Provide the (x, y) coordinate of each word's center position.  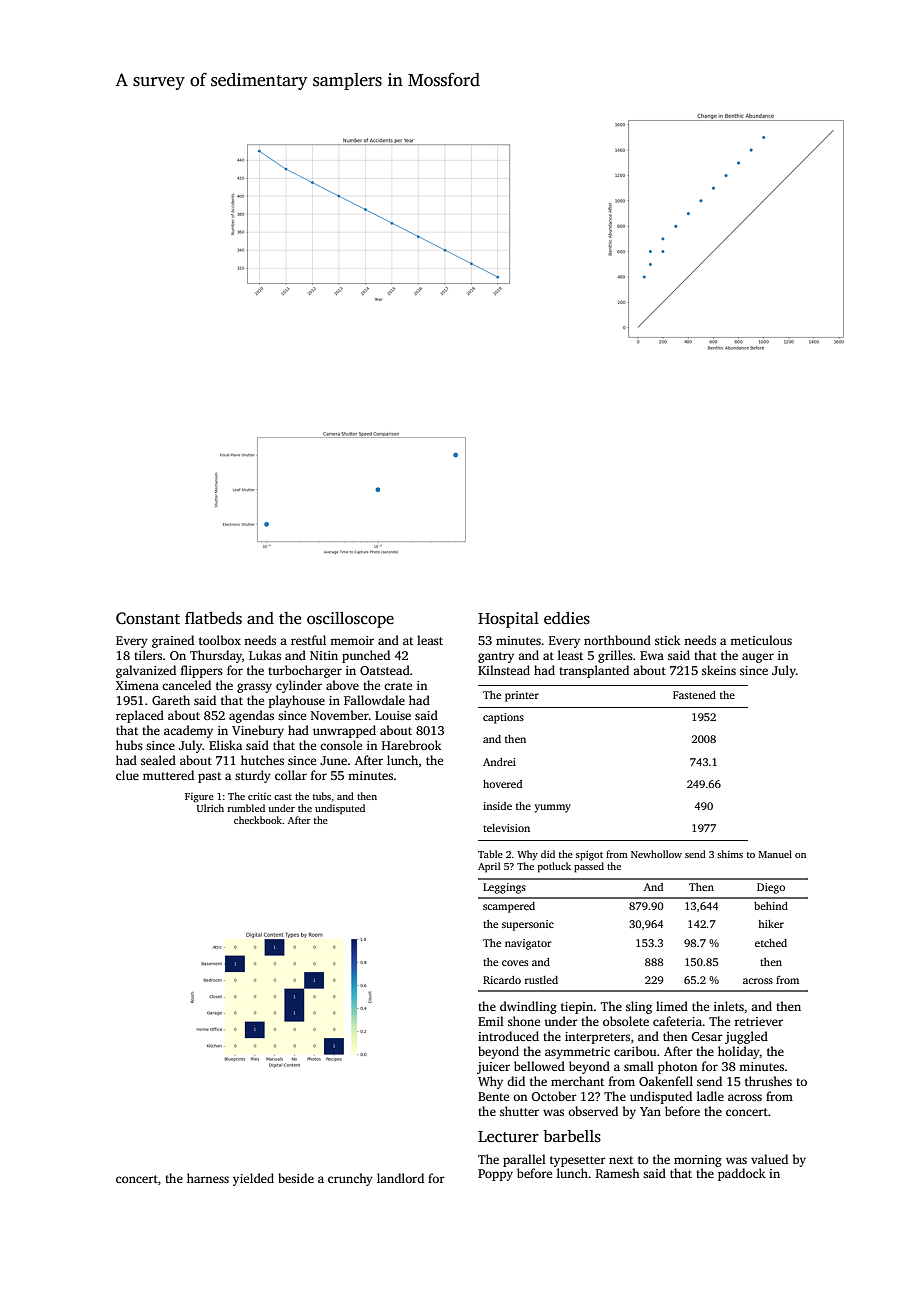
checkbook (258, 820)
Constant (148, 618)
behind (771, 906)
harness (208, 1178)
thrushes (768, 1081)
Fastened (694, 695)
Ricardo (502, 980)
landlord (400, 1178)
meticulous (761, 640)
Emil (491, 1021)
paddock (742, 1174)
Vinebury (258, 731)
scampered (509, 907)
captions (503, 718)
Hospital (508, 620)
